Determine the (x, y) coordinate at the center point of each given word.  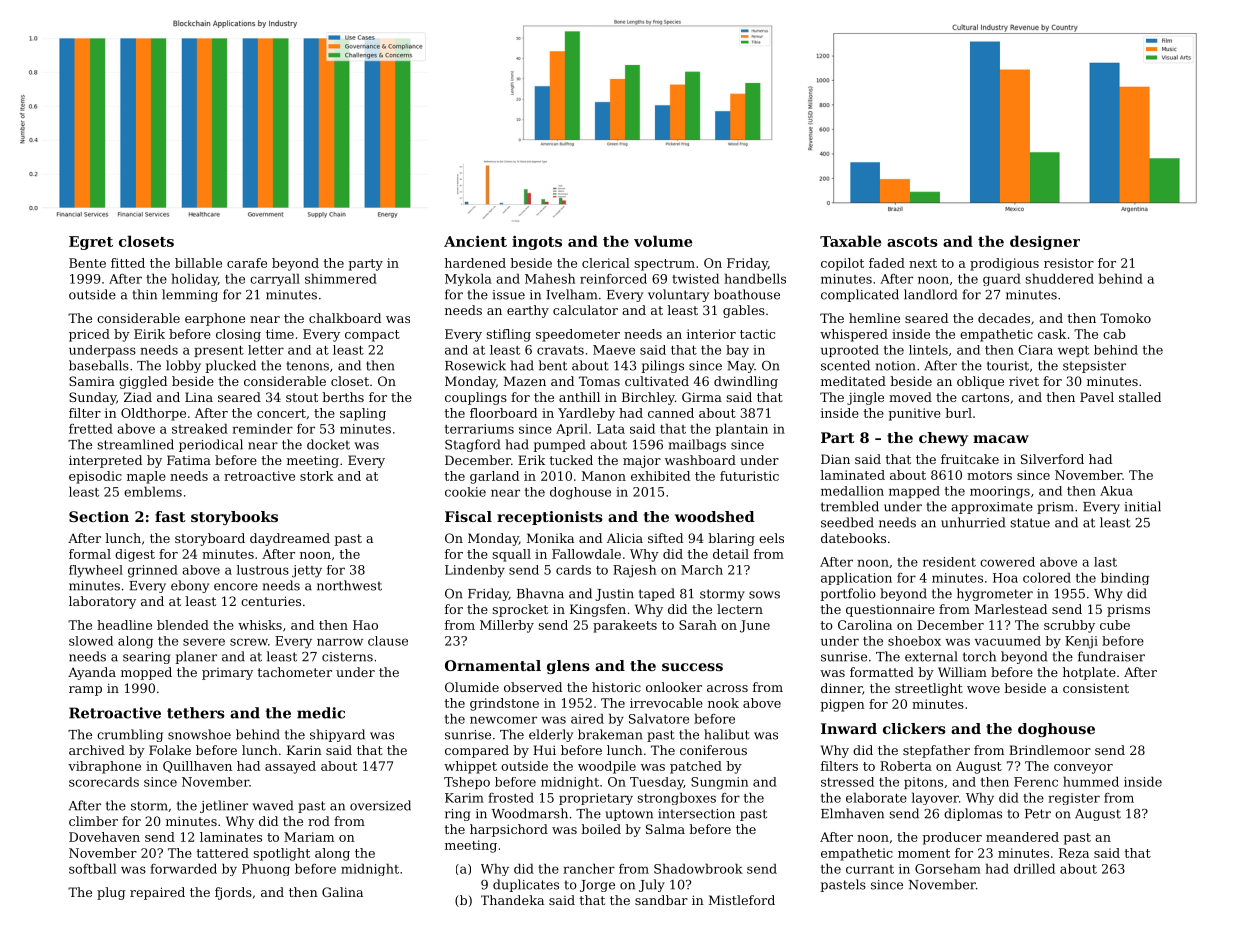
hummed (1091, 781)
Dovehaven (104, 837)
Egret (91, 243)
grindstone (504, 704)
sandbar (661, 900)
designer (1045, 242)
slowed (91, 641)
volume (663, 241)
